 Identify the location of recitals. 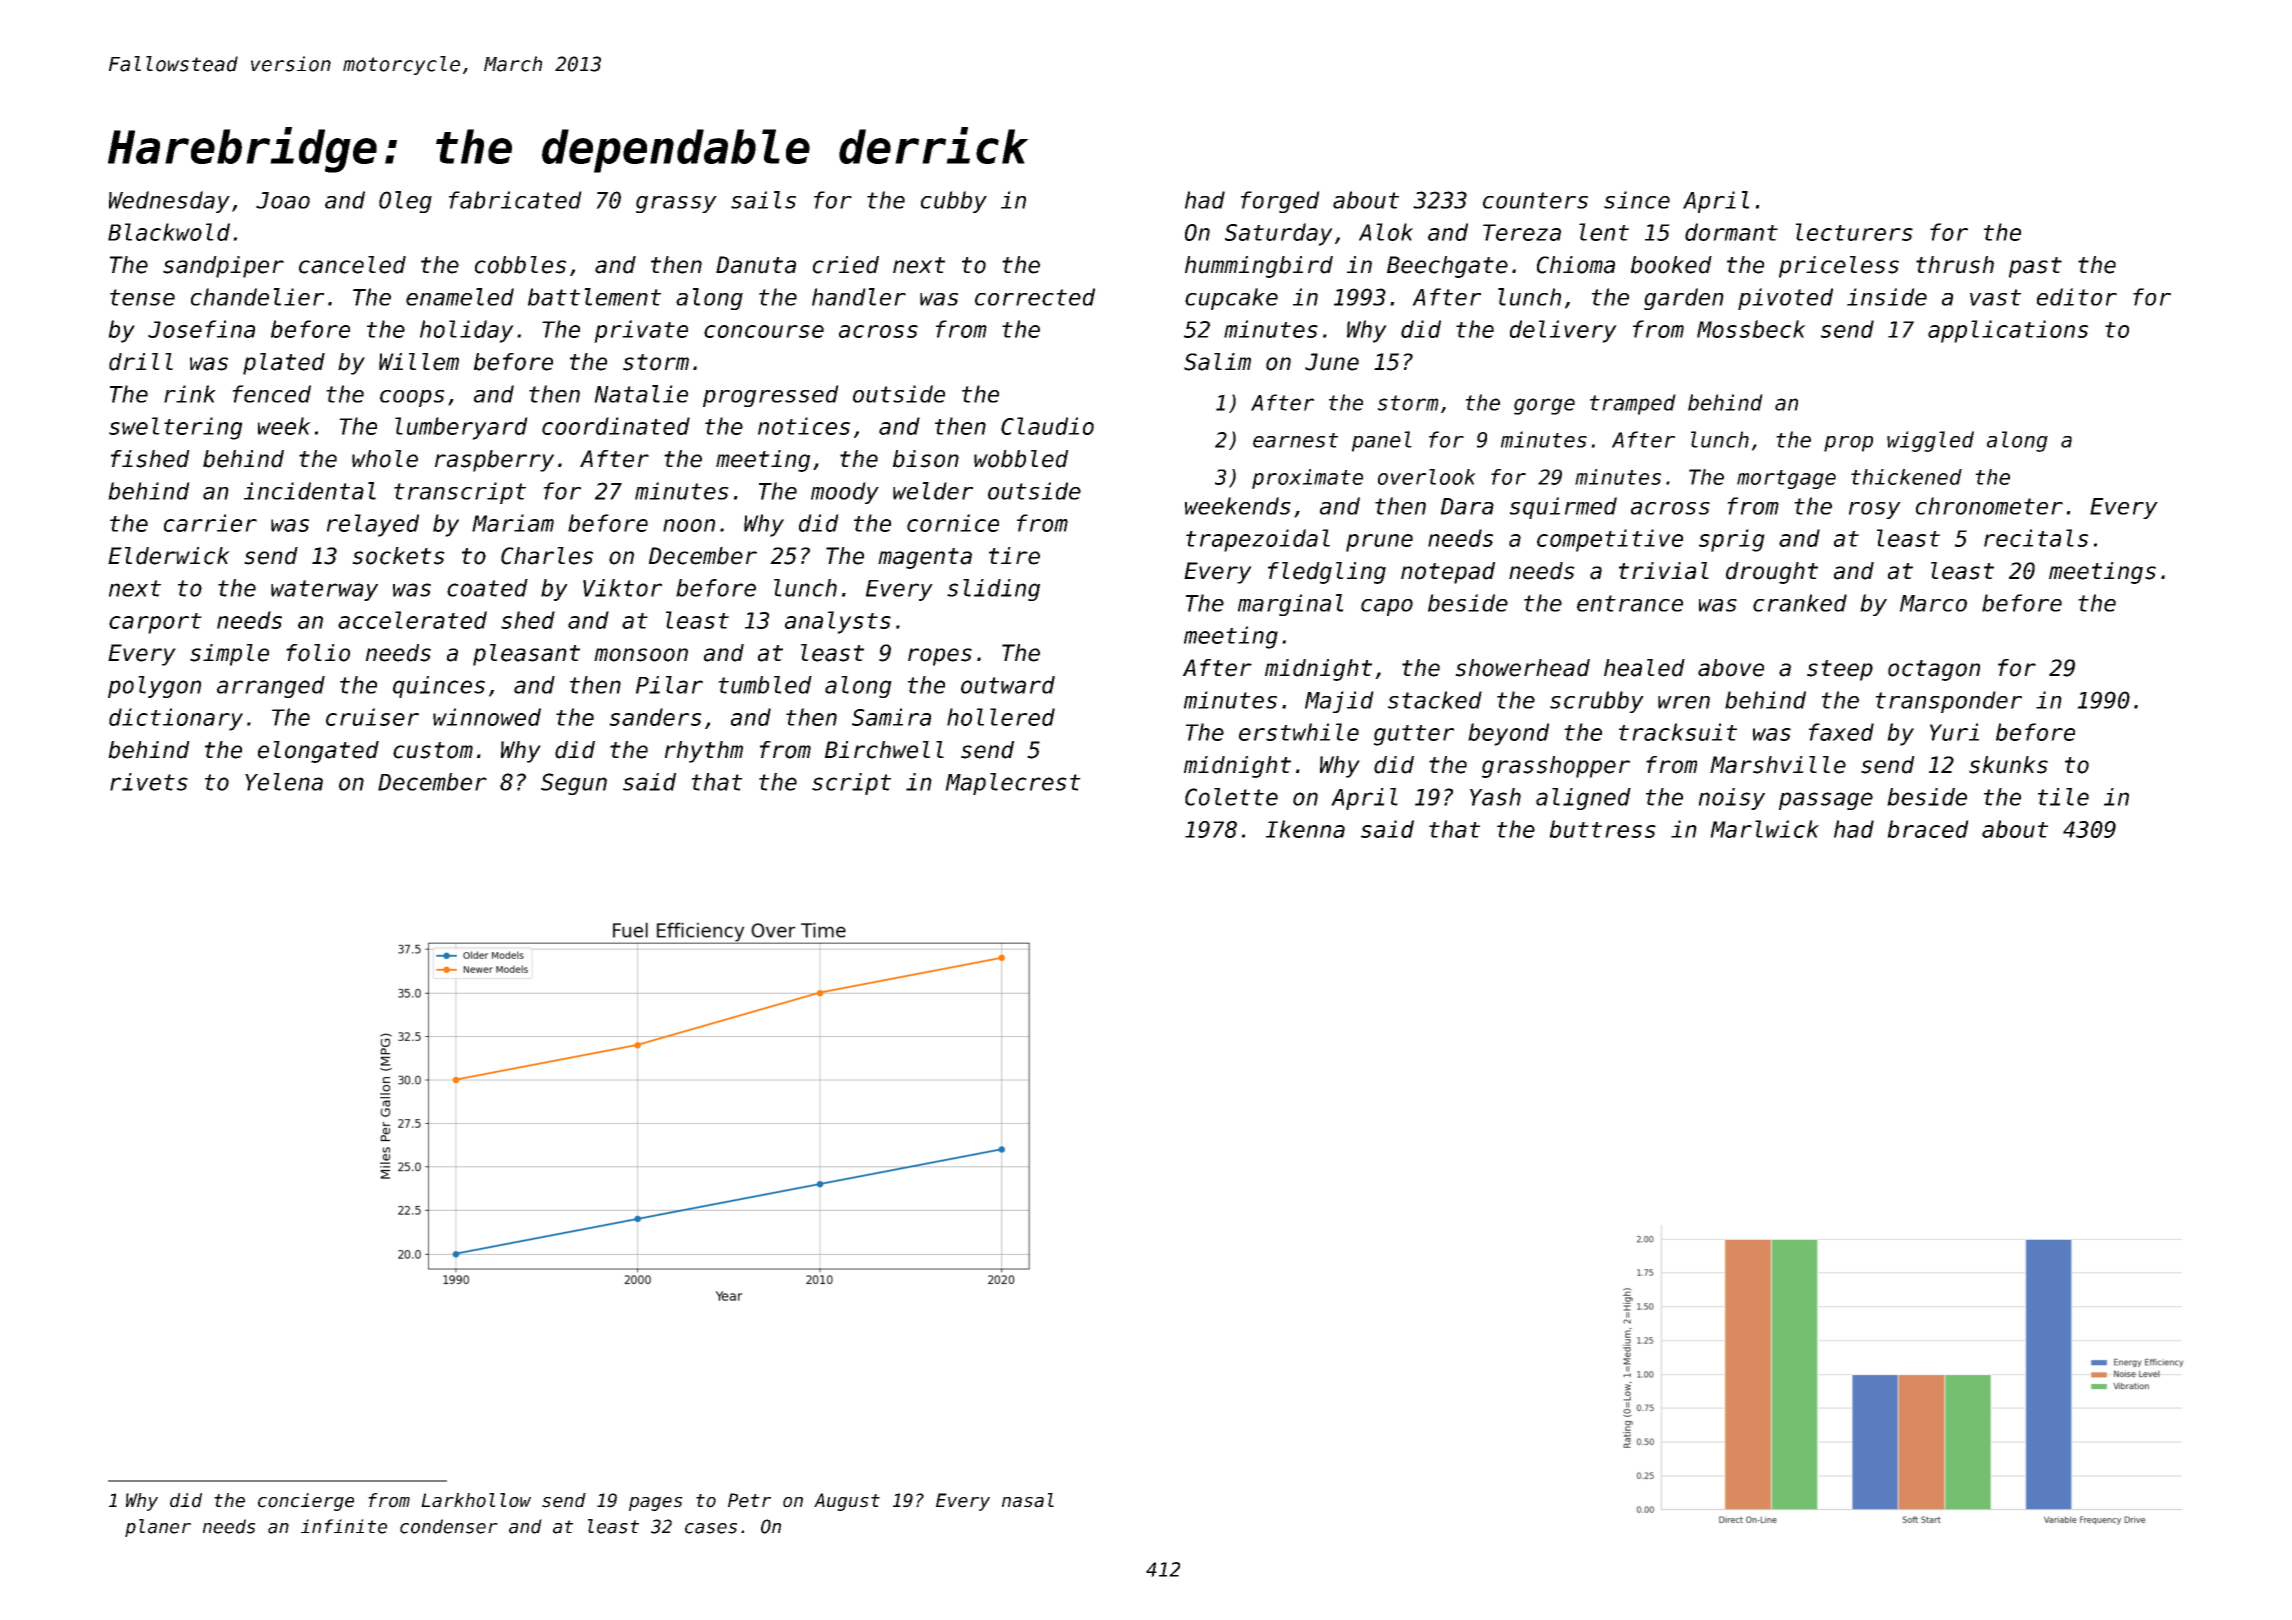
(2036, 538).
